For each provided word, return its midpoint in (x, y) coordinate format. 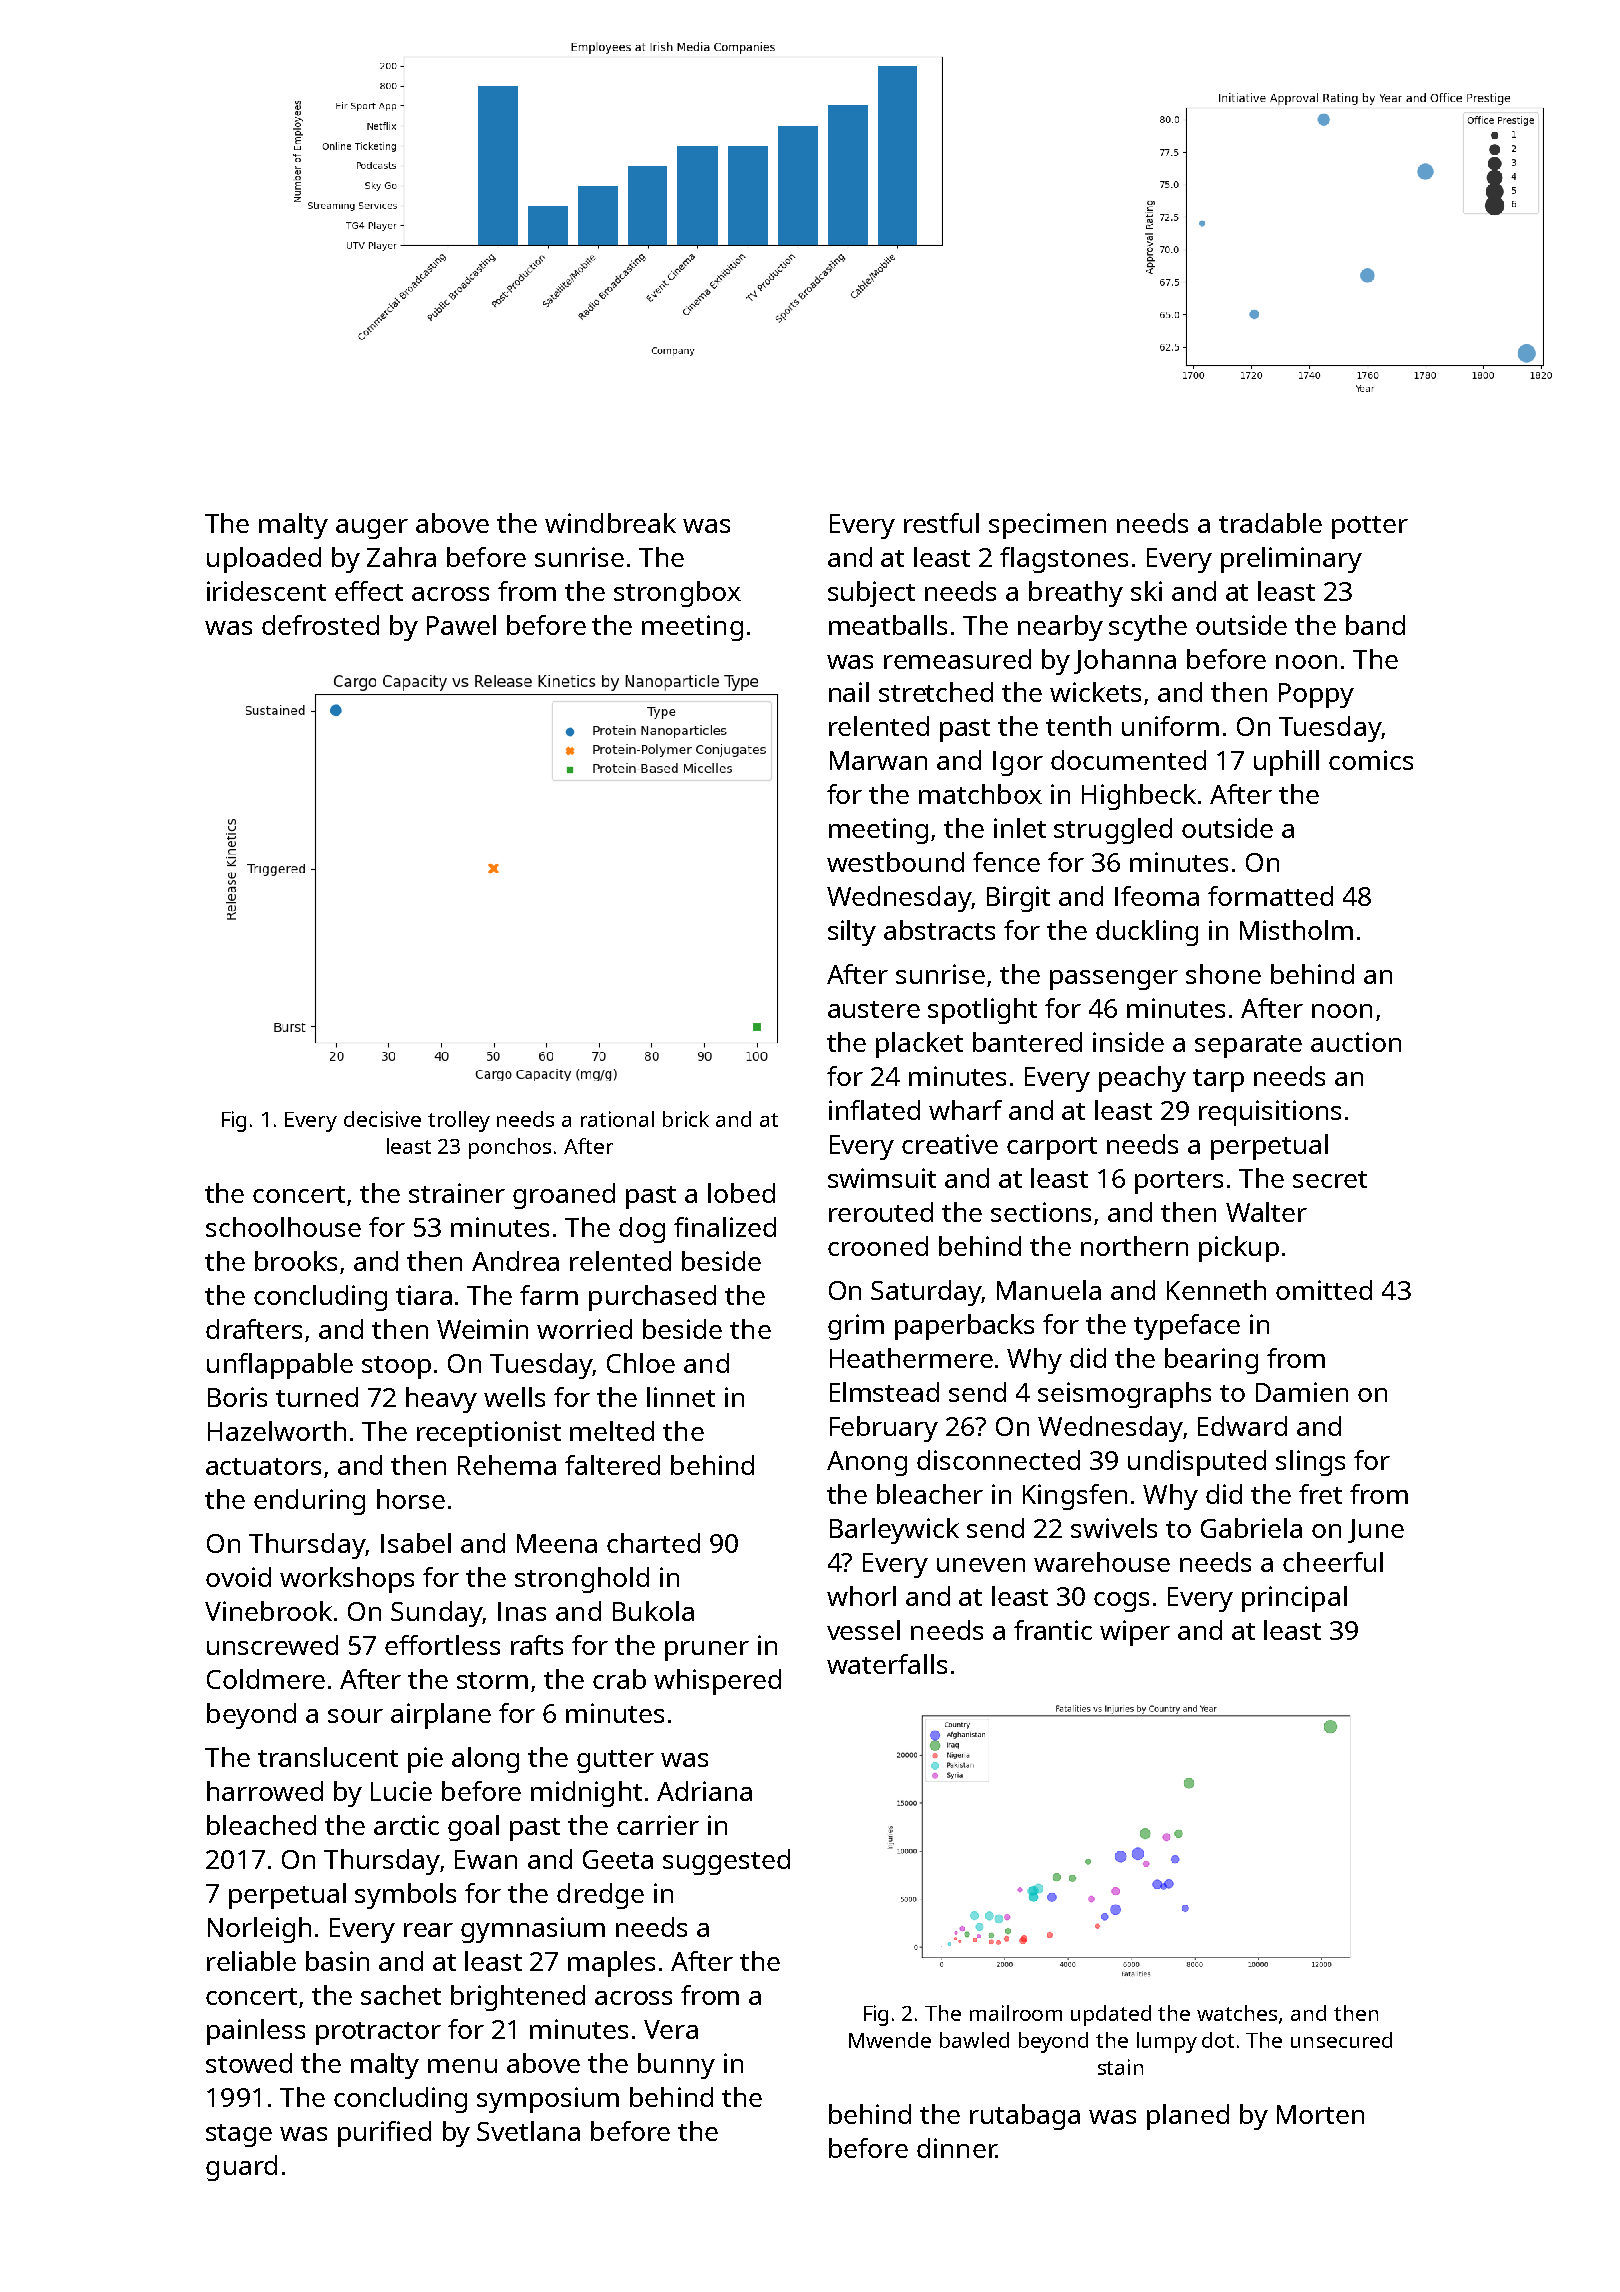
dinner (956, 2148)
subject (871, 594)
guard (241, 2168)
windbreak (610, 523)
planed (1188, 2117)
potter (1370, 527)
